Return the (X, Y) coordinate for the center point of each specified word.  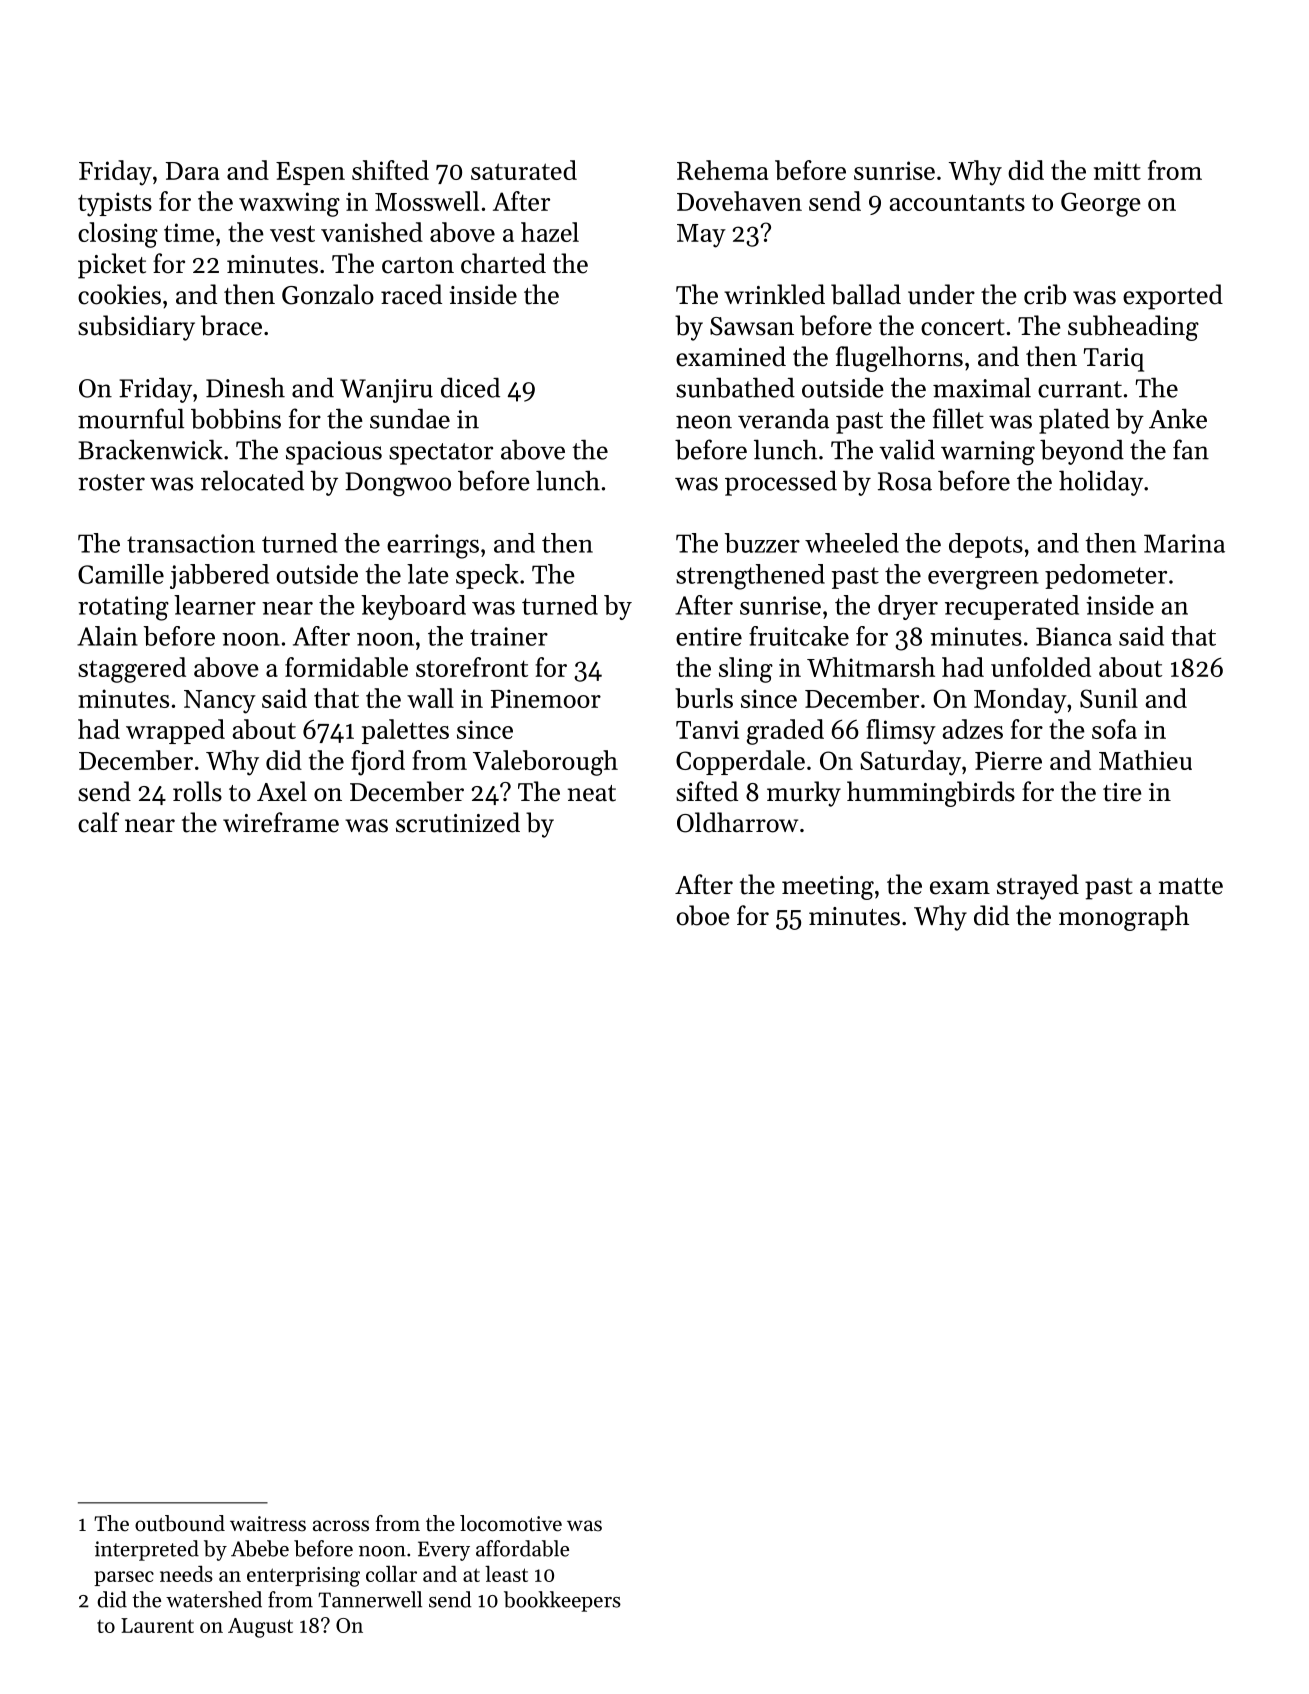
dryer (908, 607)
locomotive (511, 1523)
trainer (509, 636)
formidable (346, 667)
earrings (433, 546)
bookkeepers (562, 1601)
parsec (124, 1578)
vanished (372, 232)
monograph (1124, 918)
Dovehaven (739, 201)
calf (98, 822)
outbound (180, 1523)
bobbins (236, 418)
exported (1173, 297)
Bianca (1074, 636)
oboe (703, 915)
